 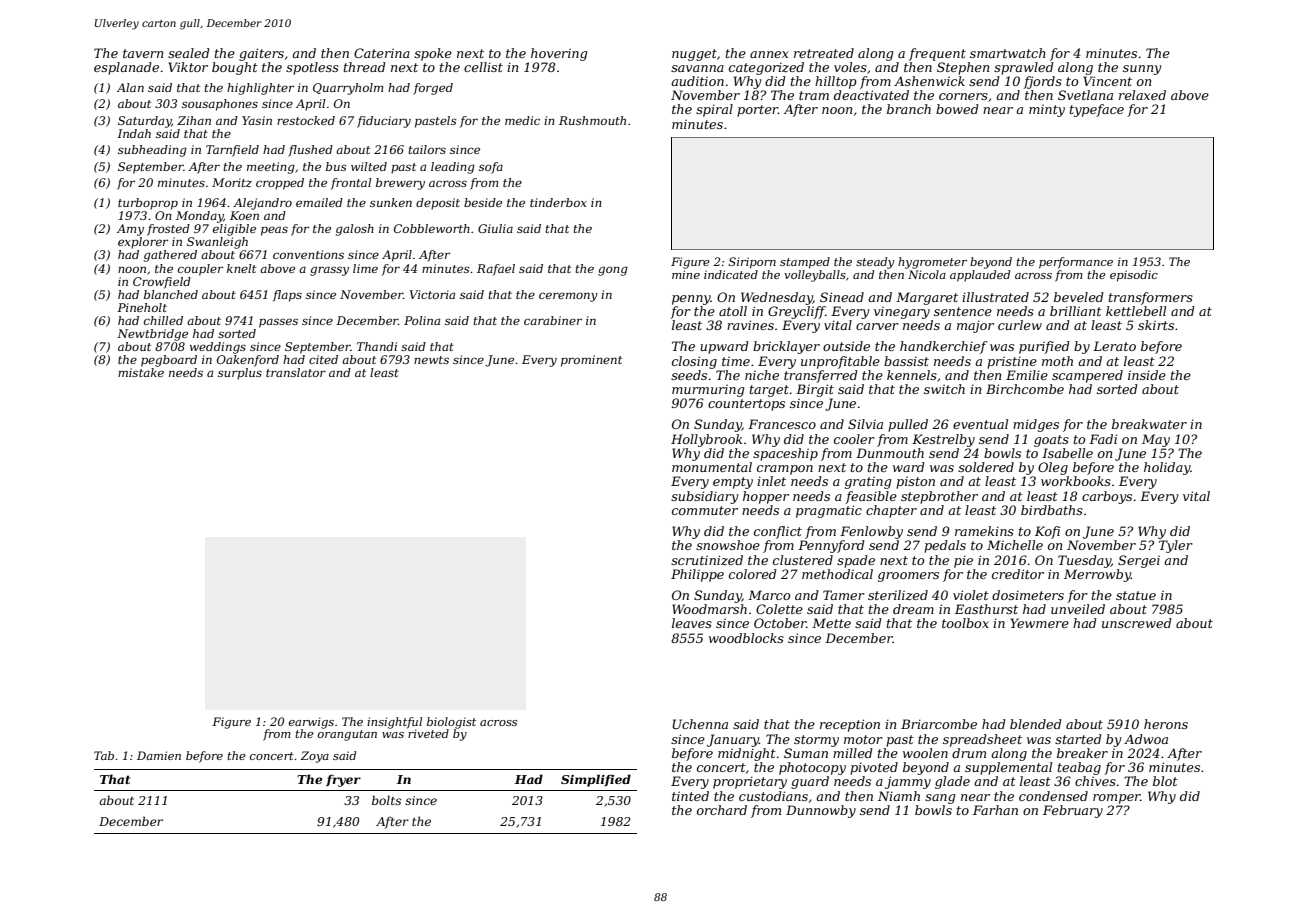 I want to click on carboys, so click(x=1107, y=497).
